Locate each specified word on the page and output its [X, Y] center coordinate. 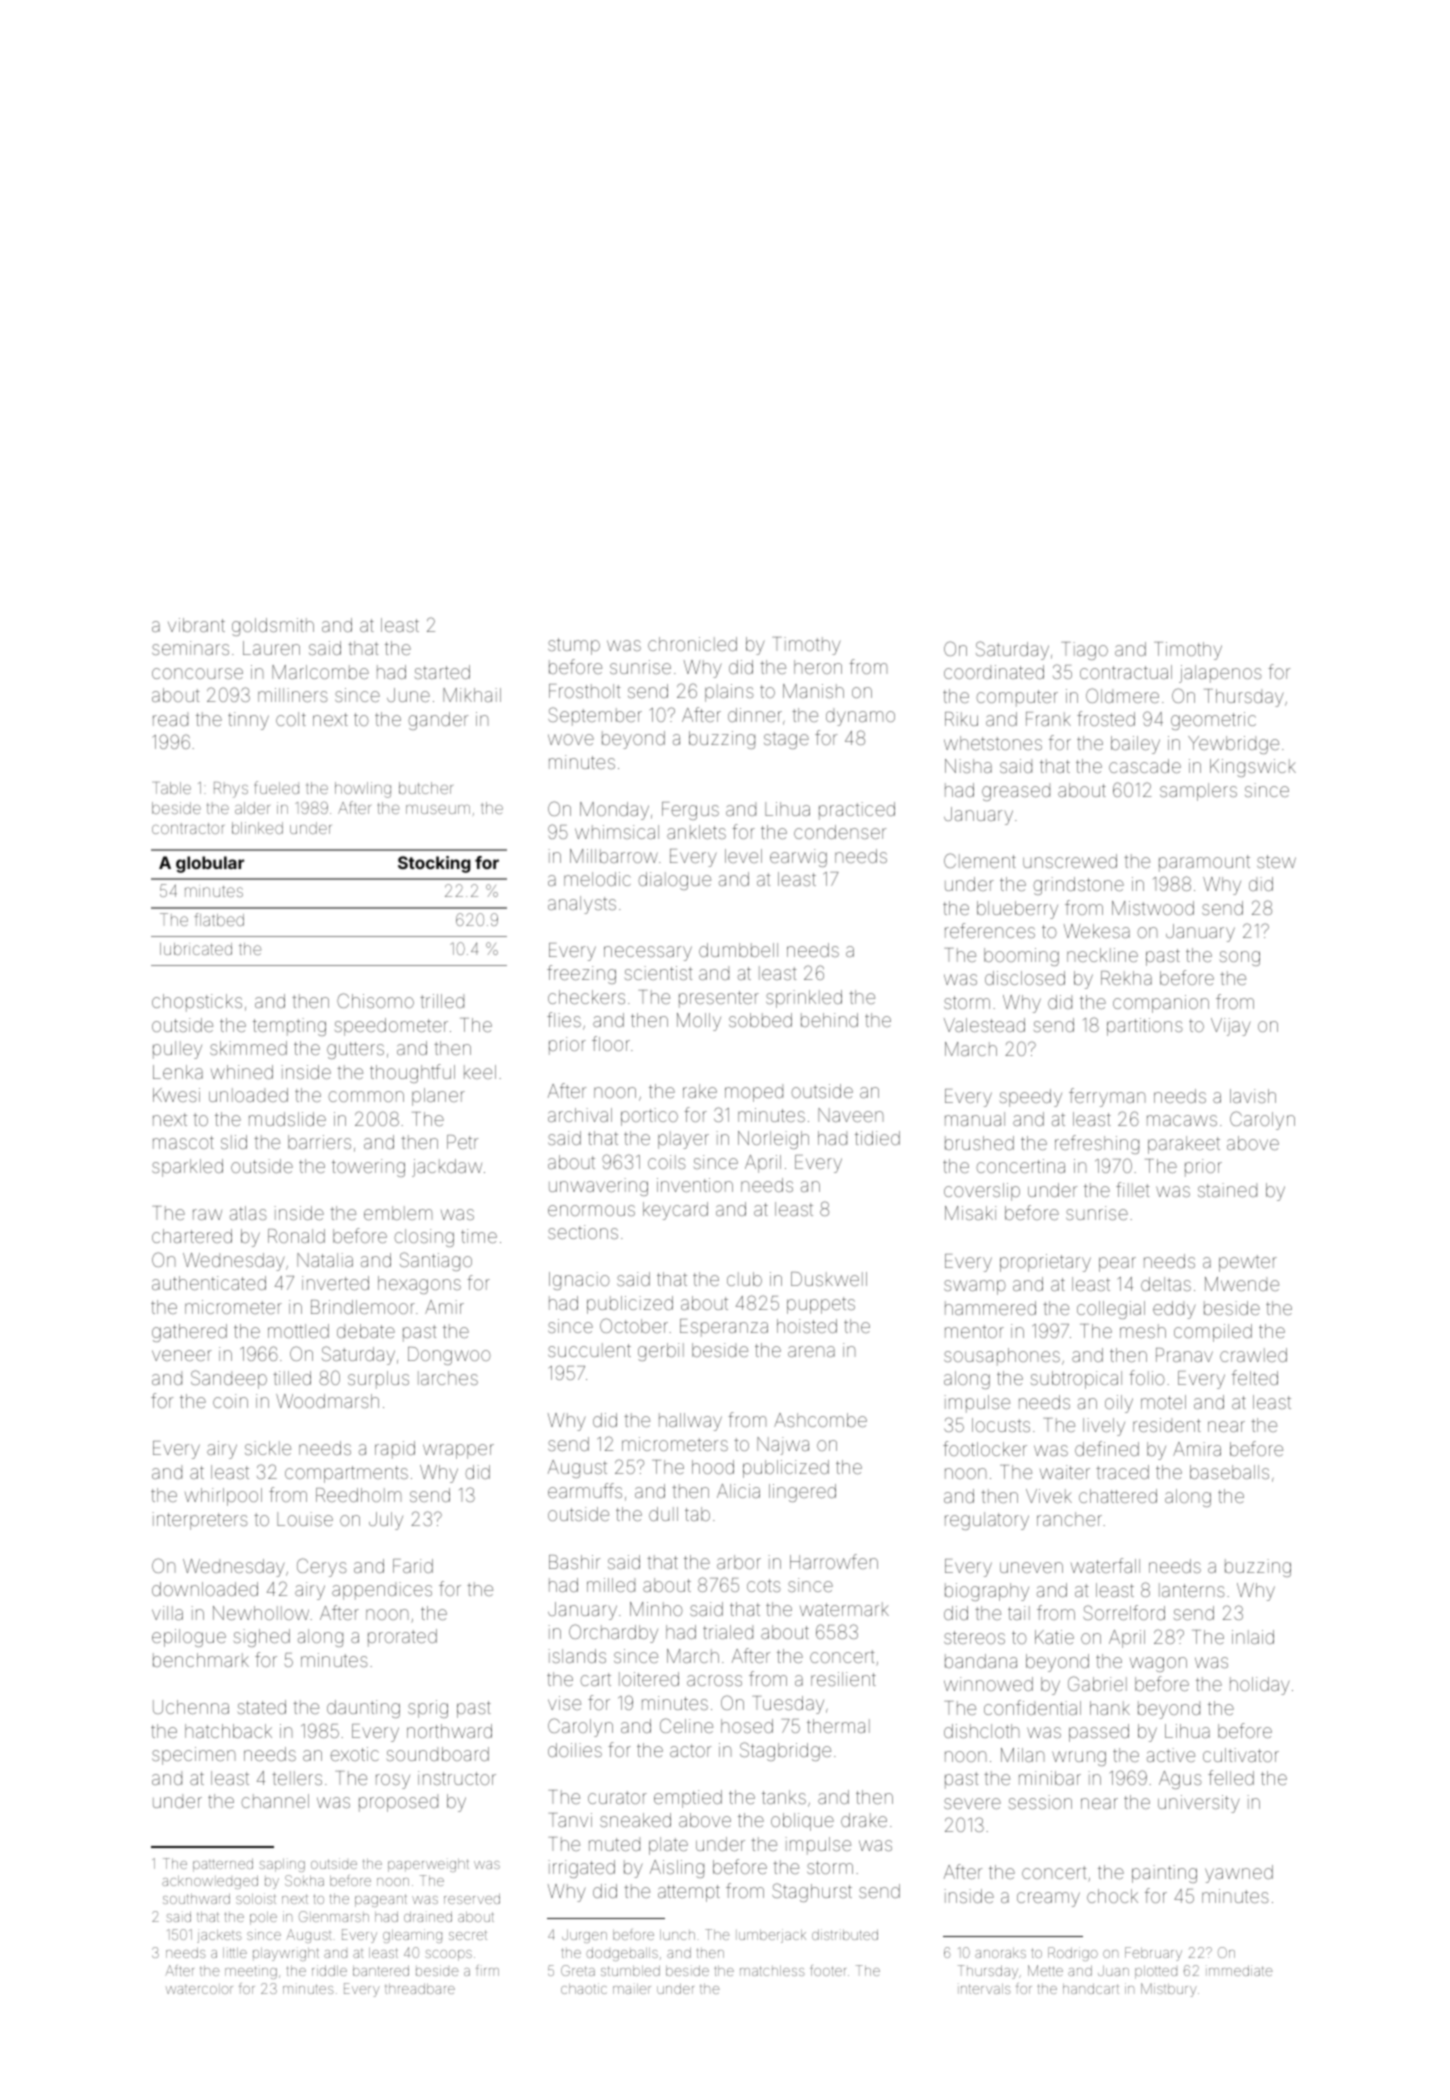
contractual [1126, 672]
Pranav [1184, 1355]
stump [574, 646]
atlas [248, 1213]
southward [196, 1898]
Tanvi [570, 1820]
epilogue [189, 1638]
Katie [1054, 1637]
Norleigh [773, 1140]
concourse [197, 673]
